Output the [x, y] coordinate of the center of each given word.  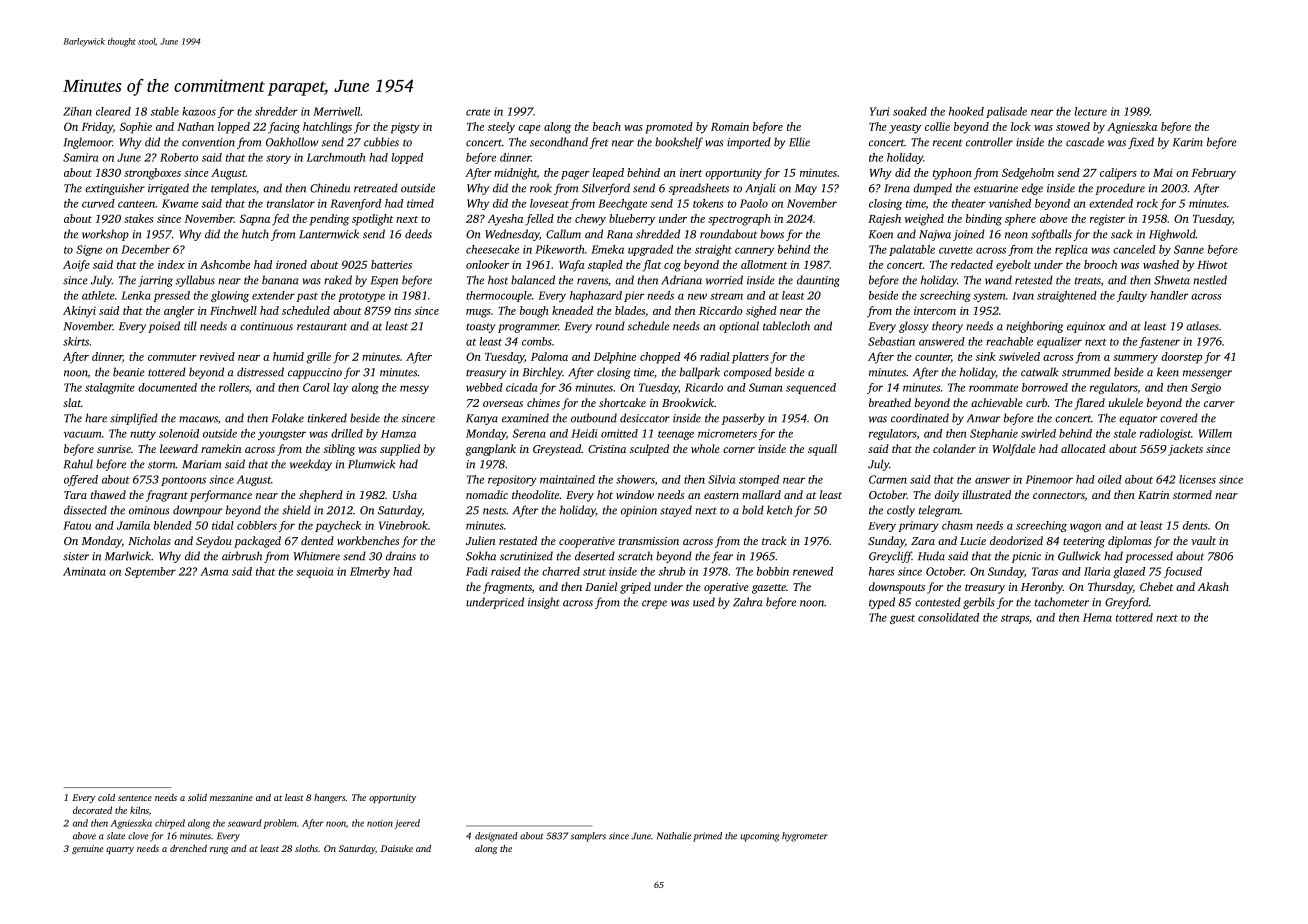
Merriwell [336, 111]
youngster [282, 435]
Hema [1097, 617]
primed [707, 837]
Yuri [880, 111]
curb [1036, 402]
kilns [139, 810]
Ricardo [704, 387]
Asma [214, 571]
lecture [1091, 111]
